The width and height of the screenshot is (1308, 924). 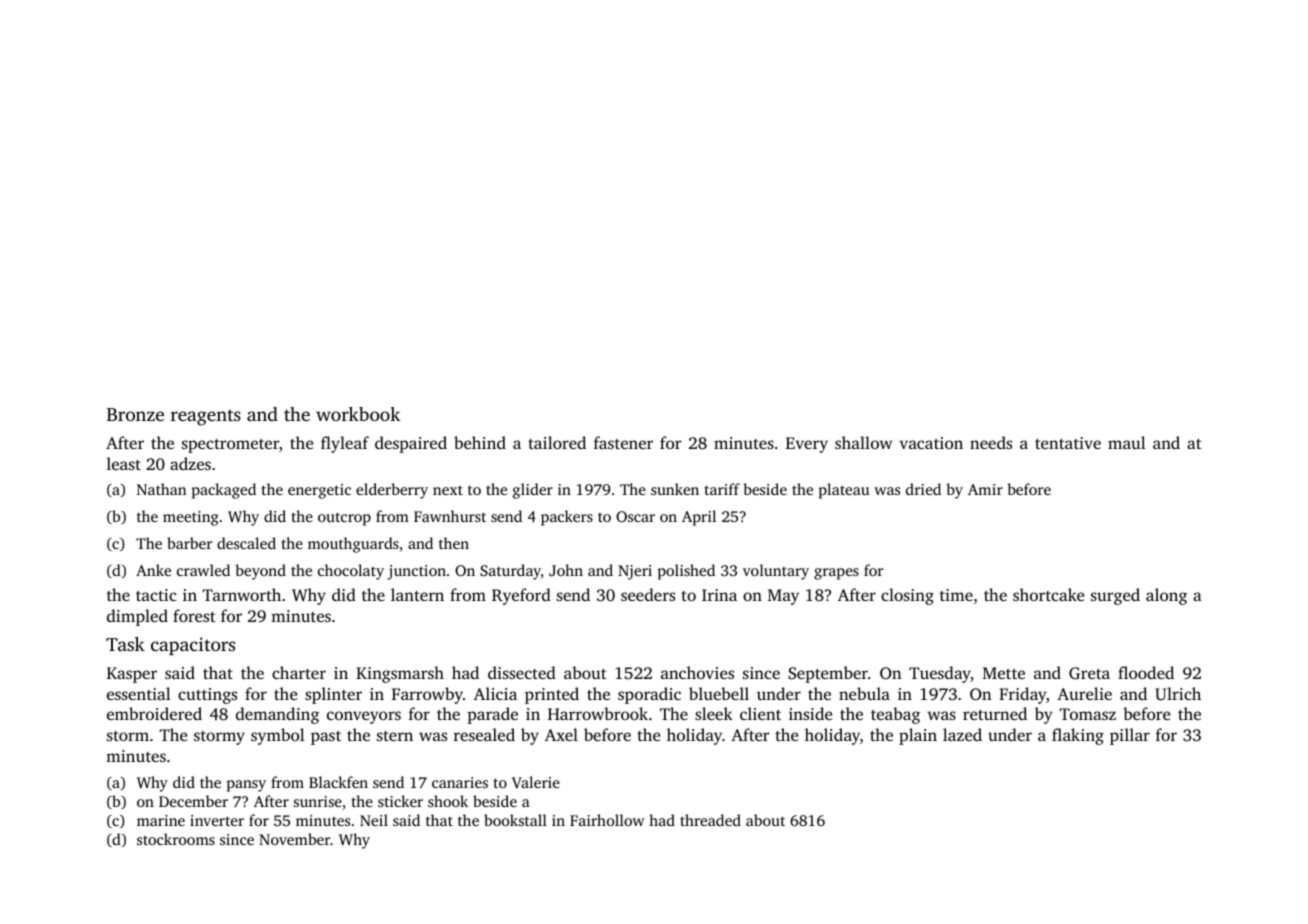 I want to click on Ryeford, so click(x=521, y=596).
